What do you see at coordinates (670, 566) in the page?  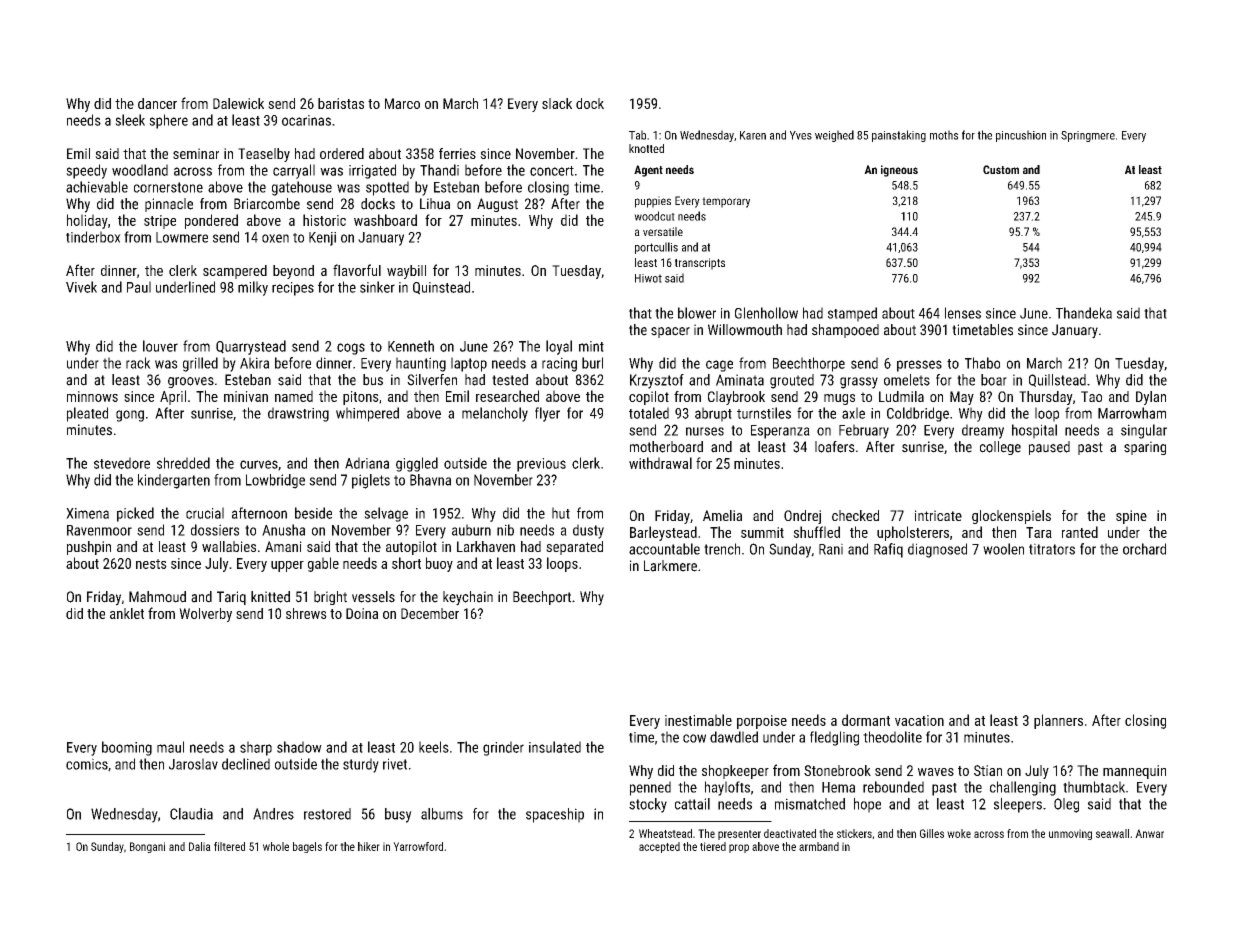 I see `Larkmere` at bounding box center [670, 566].
